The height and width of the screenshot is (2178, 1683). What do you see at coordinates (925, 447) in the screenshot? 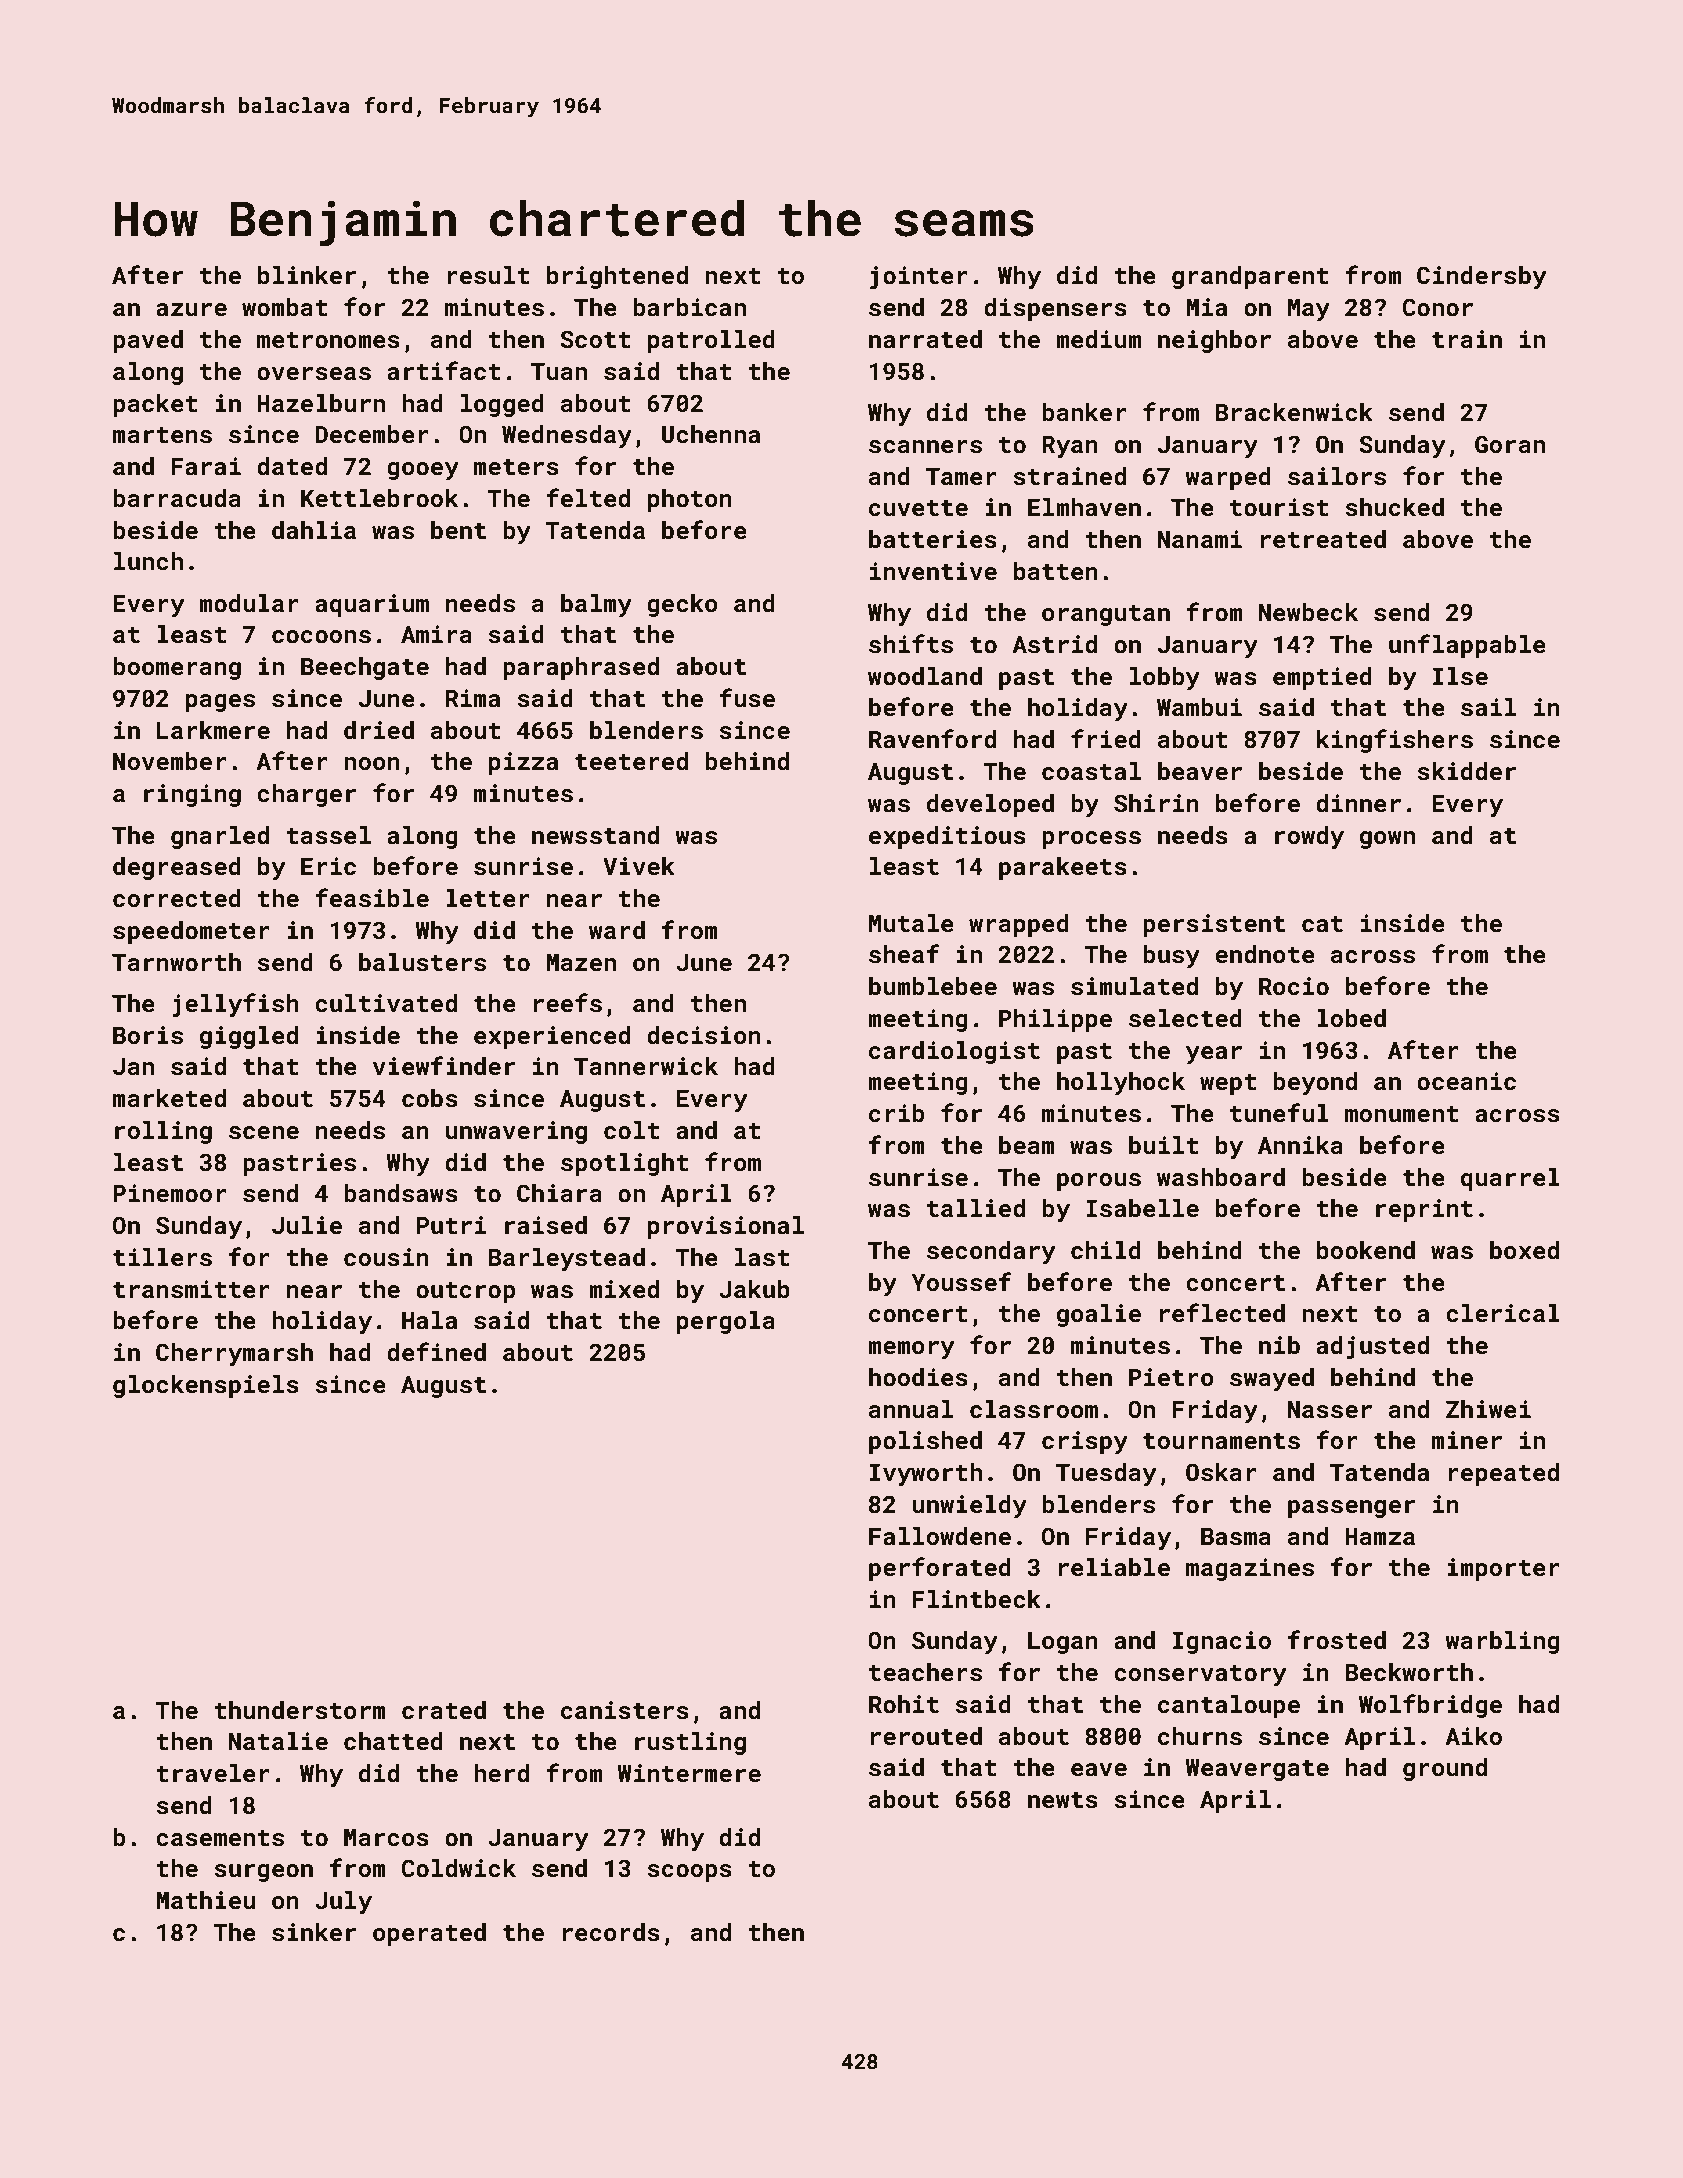
I see `scanners` at bounding box center [925, 447].
